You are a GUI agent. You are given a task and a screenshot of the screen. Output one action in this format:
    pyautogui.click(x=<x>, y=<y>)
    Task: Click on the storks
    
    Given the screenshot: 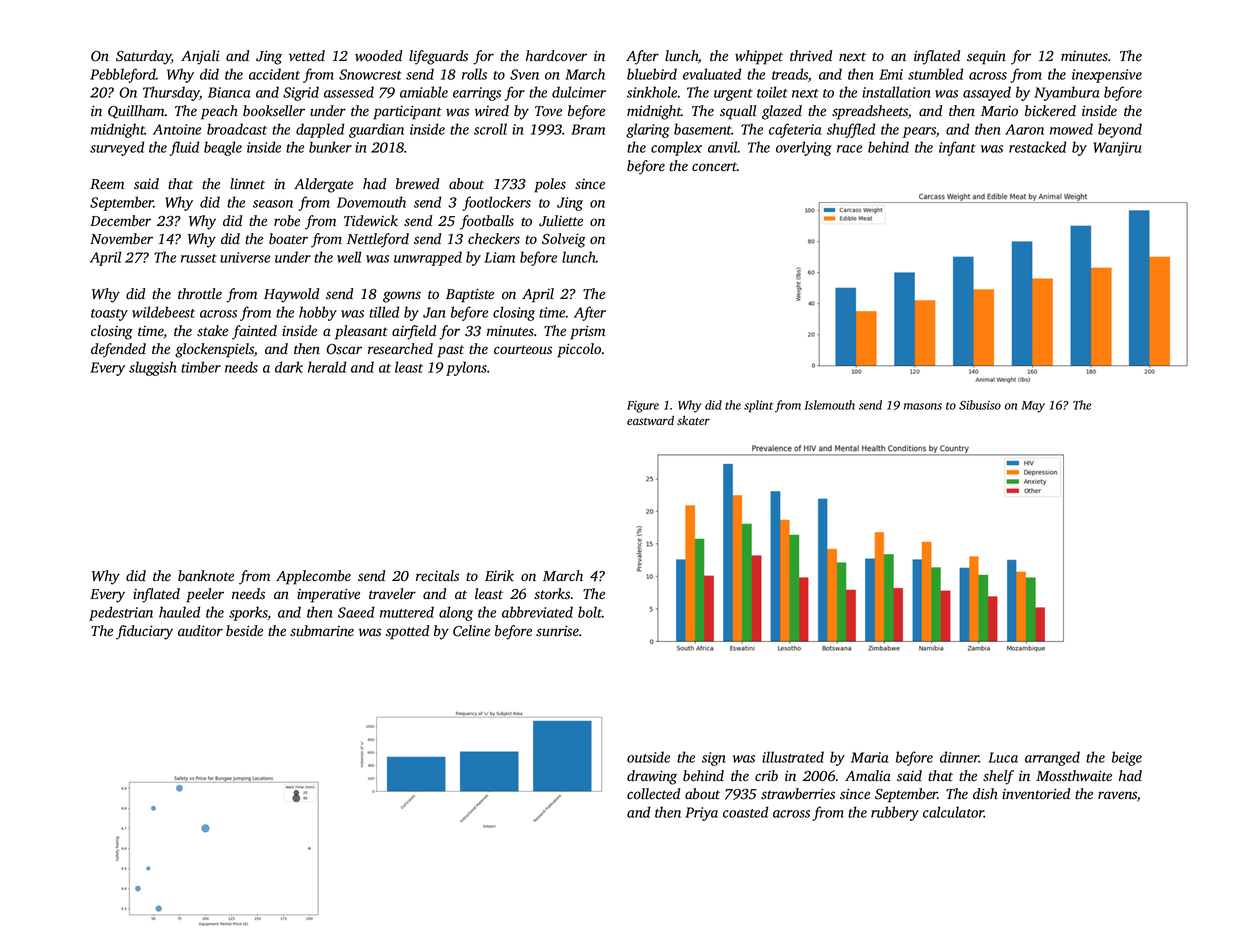 What is the action you would take?
    pyautogui.click(x=552, y=594)
